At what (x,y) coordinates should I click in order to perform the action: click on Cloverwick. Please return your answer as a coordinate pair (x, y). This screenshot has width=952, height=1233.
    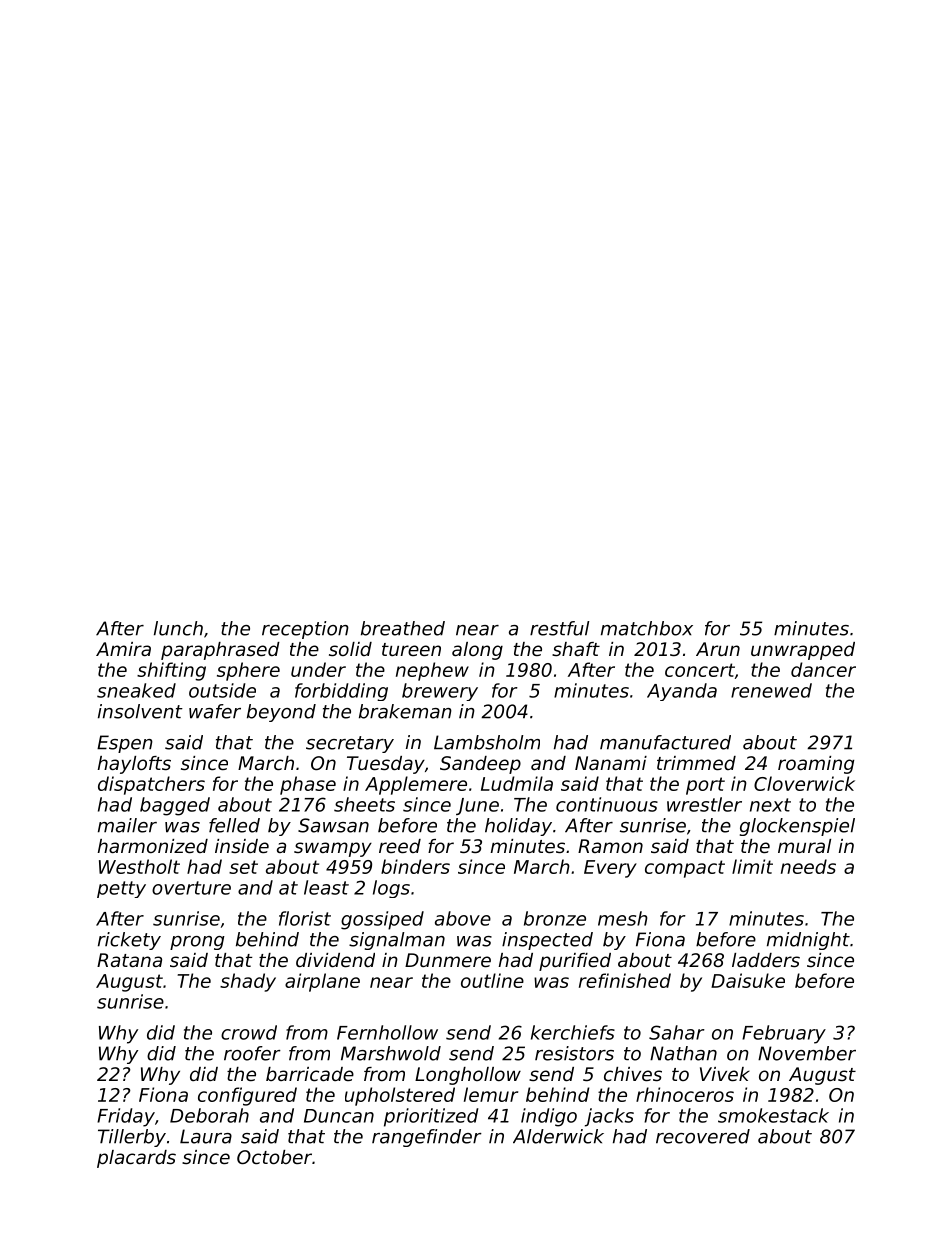
    Looking at the image, I should click on (804, 783).
